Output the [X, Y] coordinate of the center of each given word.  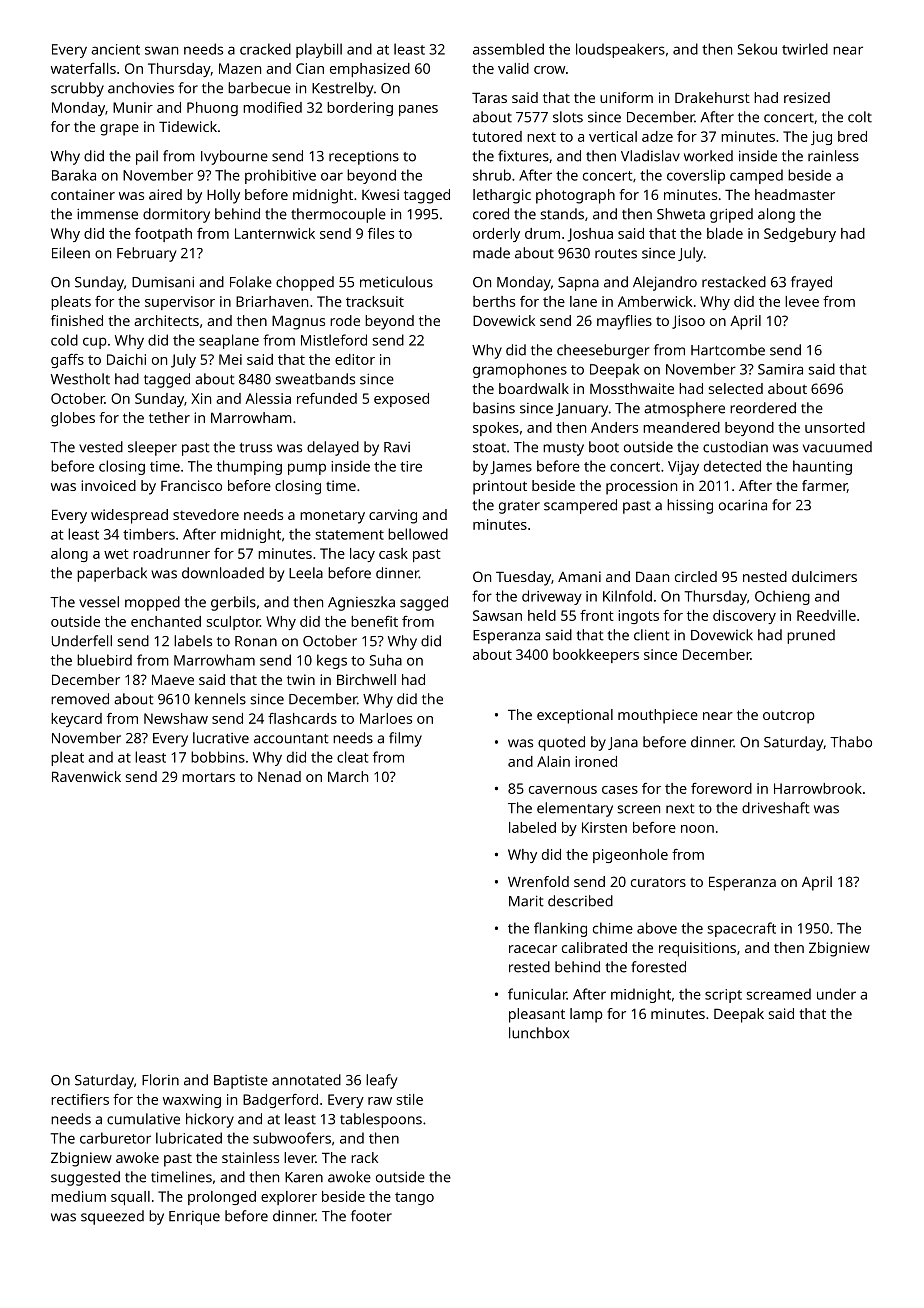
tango [414, 1198]
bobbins [218, 757]
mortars [208, 777]
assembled [508, 49]
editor [355, 359]
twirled [805, 49]
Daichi [126, 359]
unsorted [835, 427]
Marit [526, 901]
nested [765, 576]
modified [272, 107]
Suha [385, 660]
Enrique [194, 1218]
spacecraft [742, 929]
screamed [779, 994]
